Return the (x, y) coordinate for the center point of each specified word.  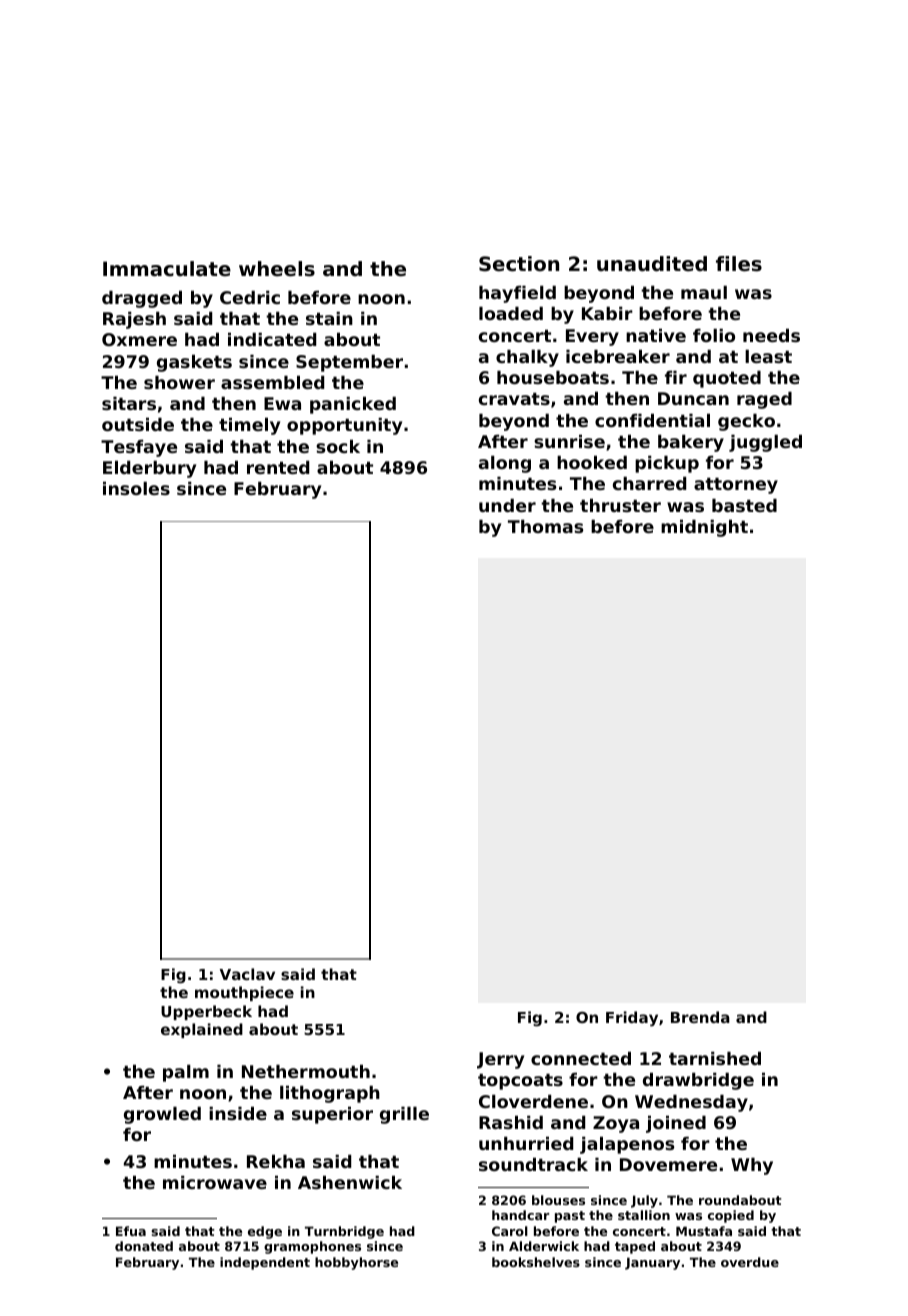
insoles (136, 488)
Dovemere (668, 1164)
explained (202, 1030)
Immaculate (167, 269)
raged (764, 400)
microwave (215, 1182)
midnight (704, 528)
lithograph (330, 1094)
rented (278, 467)
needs (771, 335)
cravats (514, 399)
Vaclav (247, 974)
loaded (511, 313)
